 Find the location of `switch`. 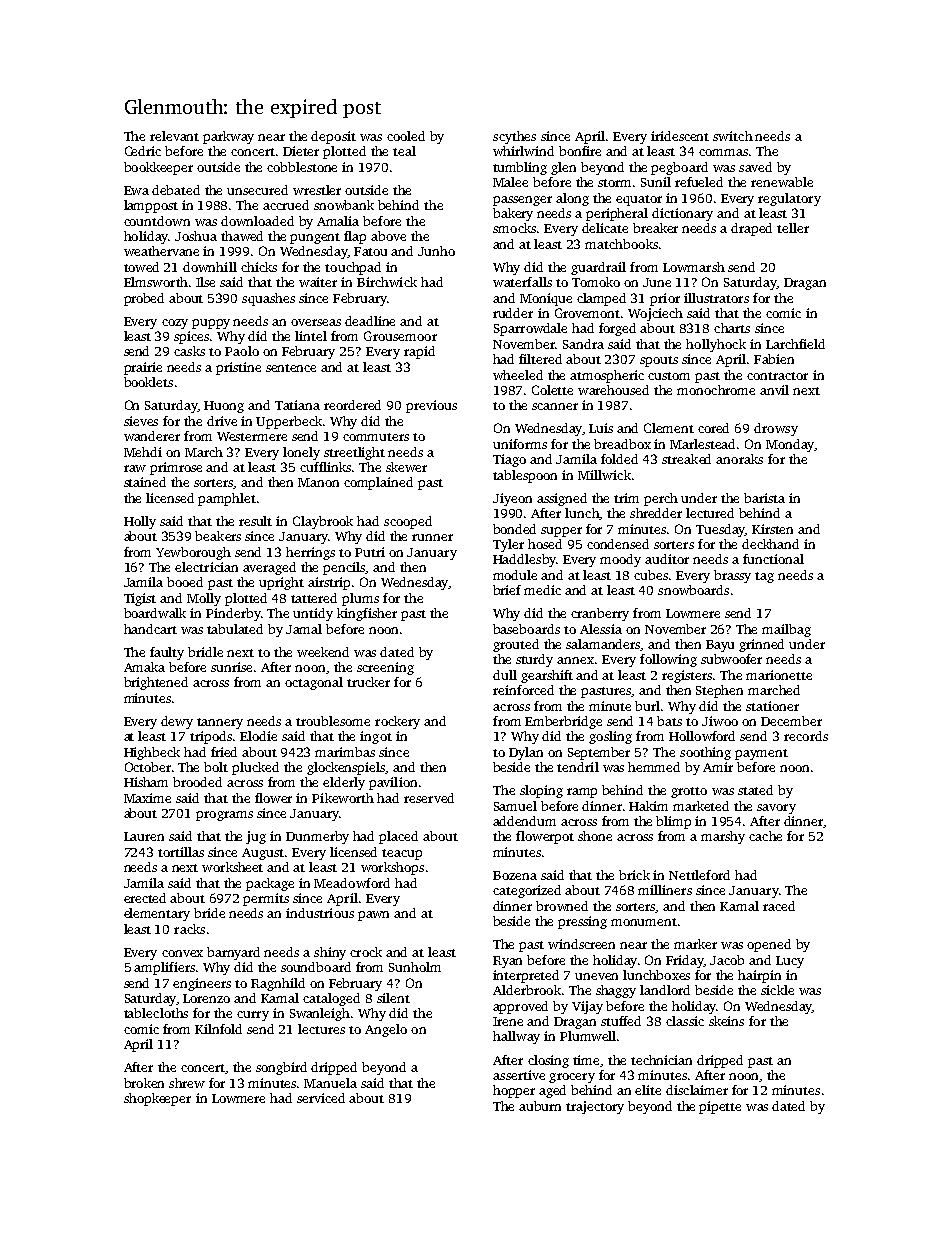

switch is located at coordinates (733, 136).
